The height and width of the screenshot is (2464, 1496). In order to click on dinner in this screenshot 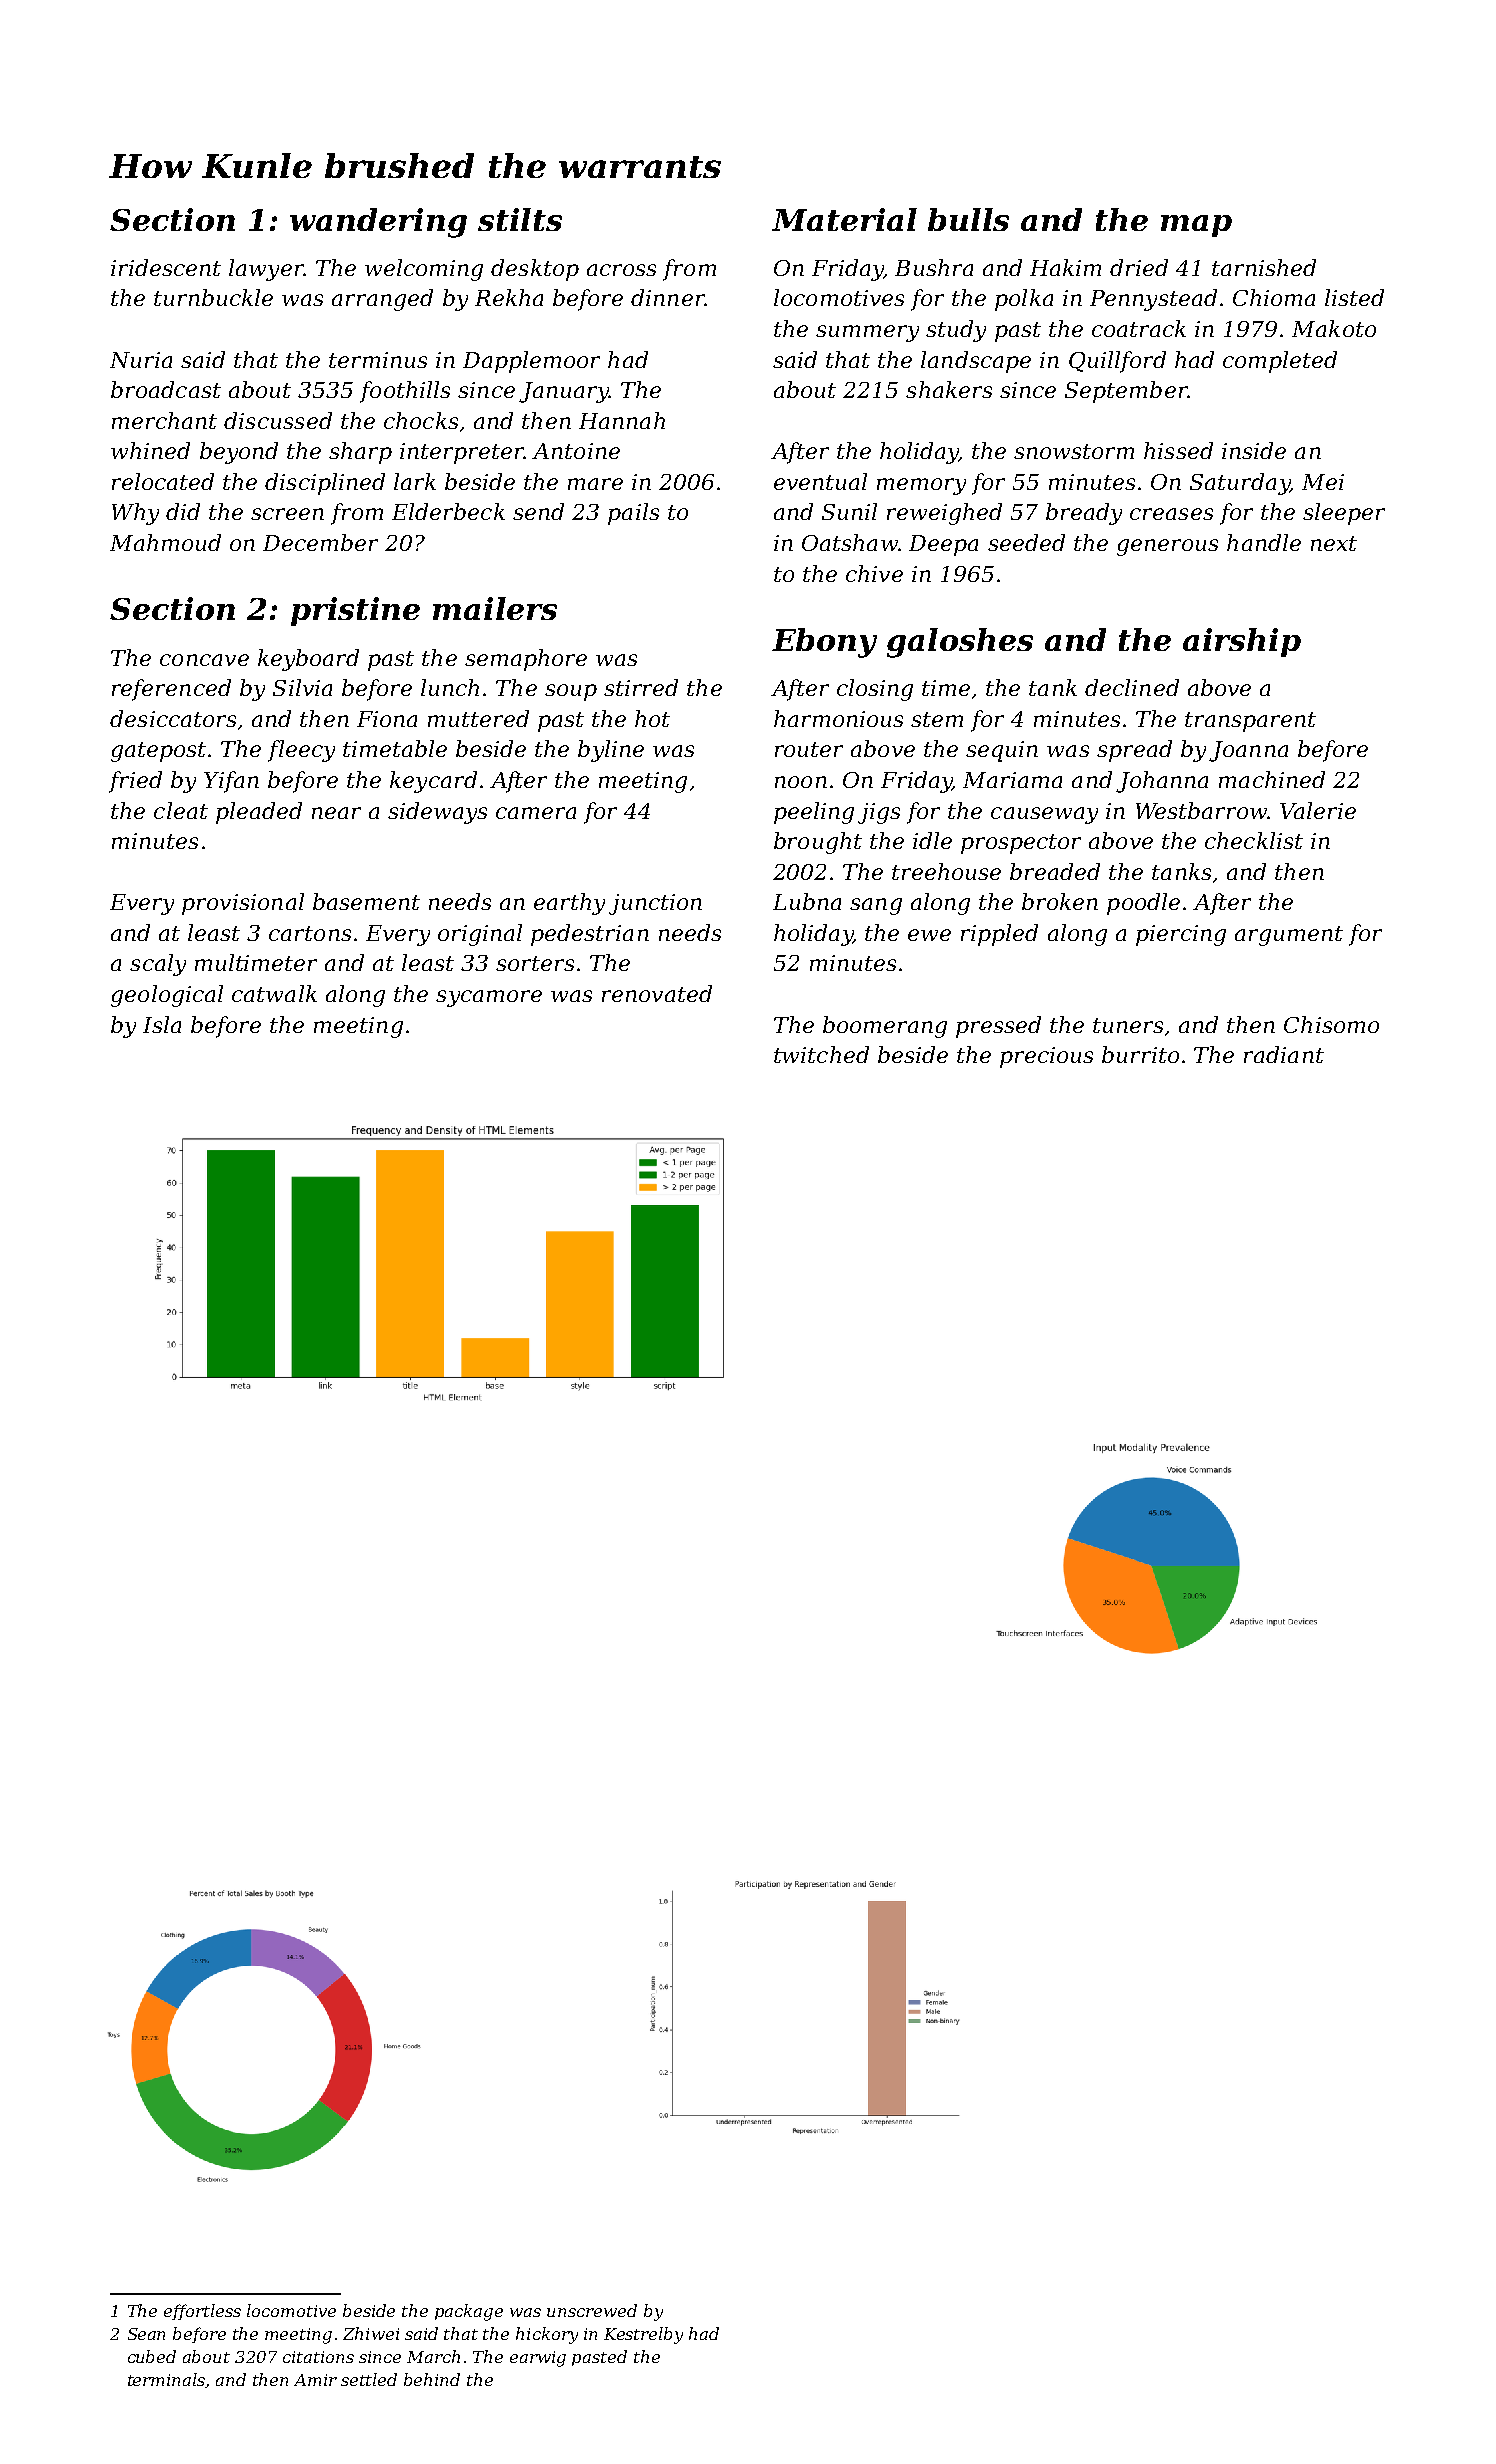, I will do `click(667, 297)`.
